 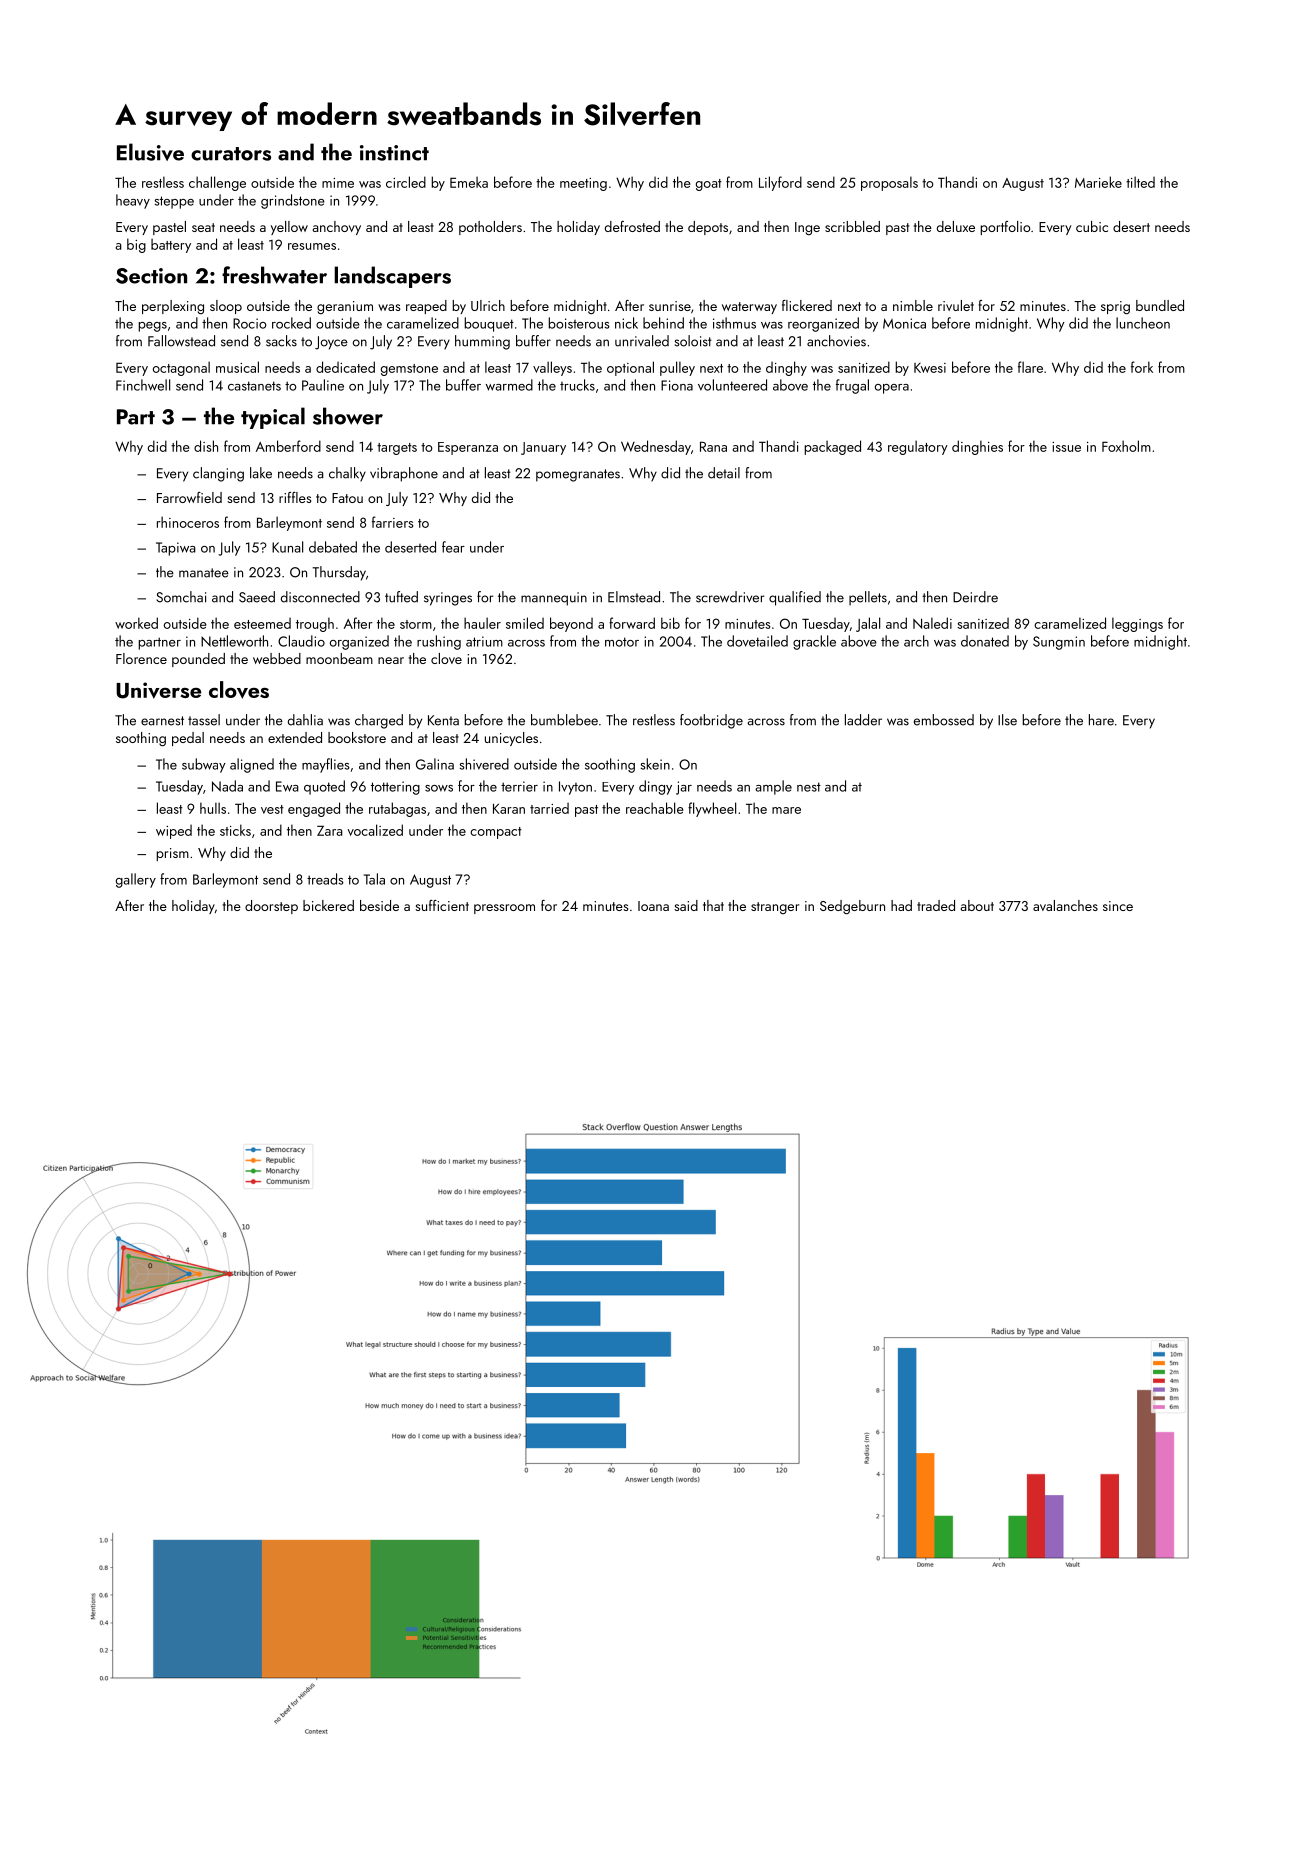 I want to click on Elusive, so click(x=150, y=152).
